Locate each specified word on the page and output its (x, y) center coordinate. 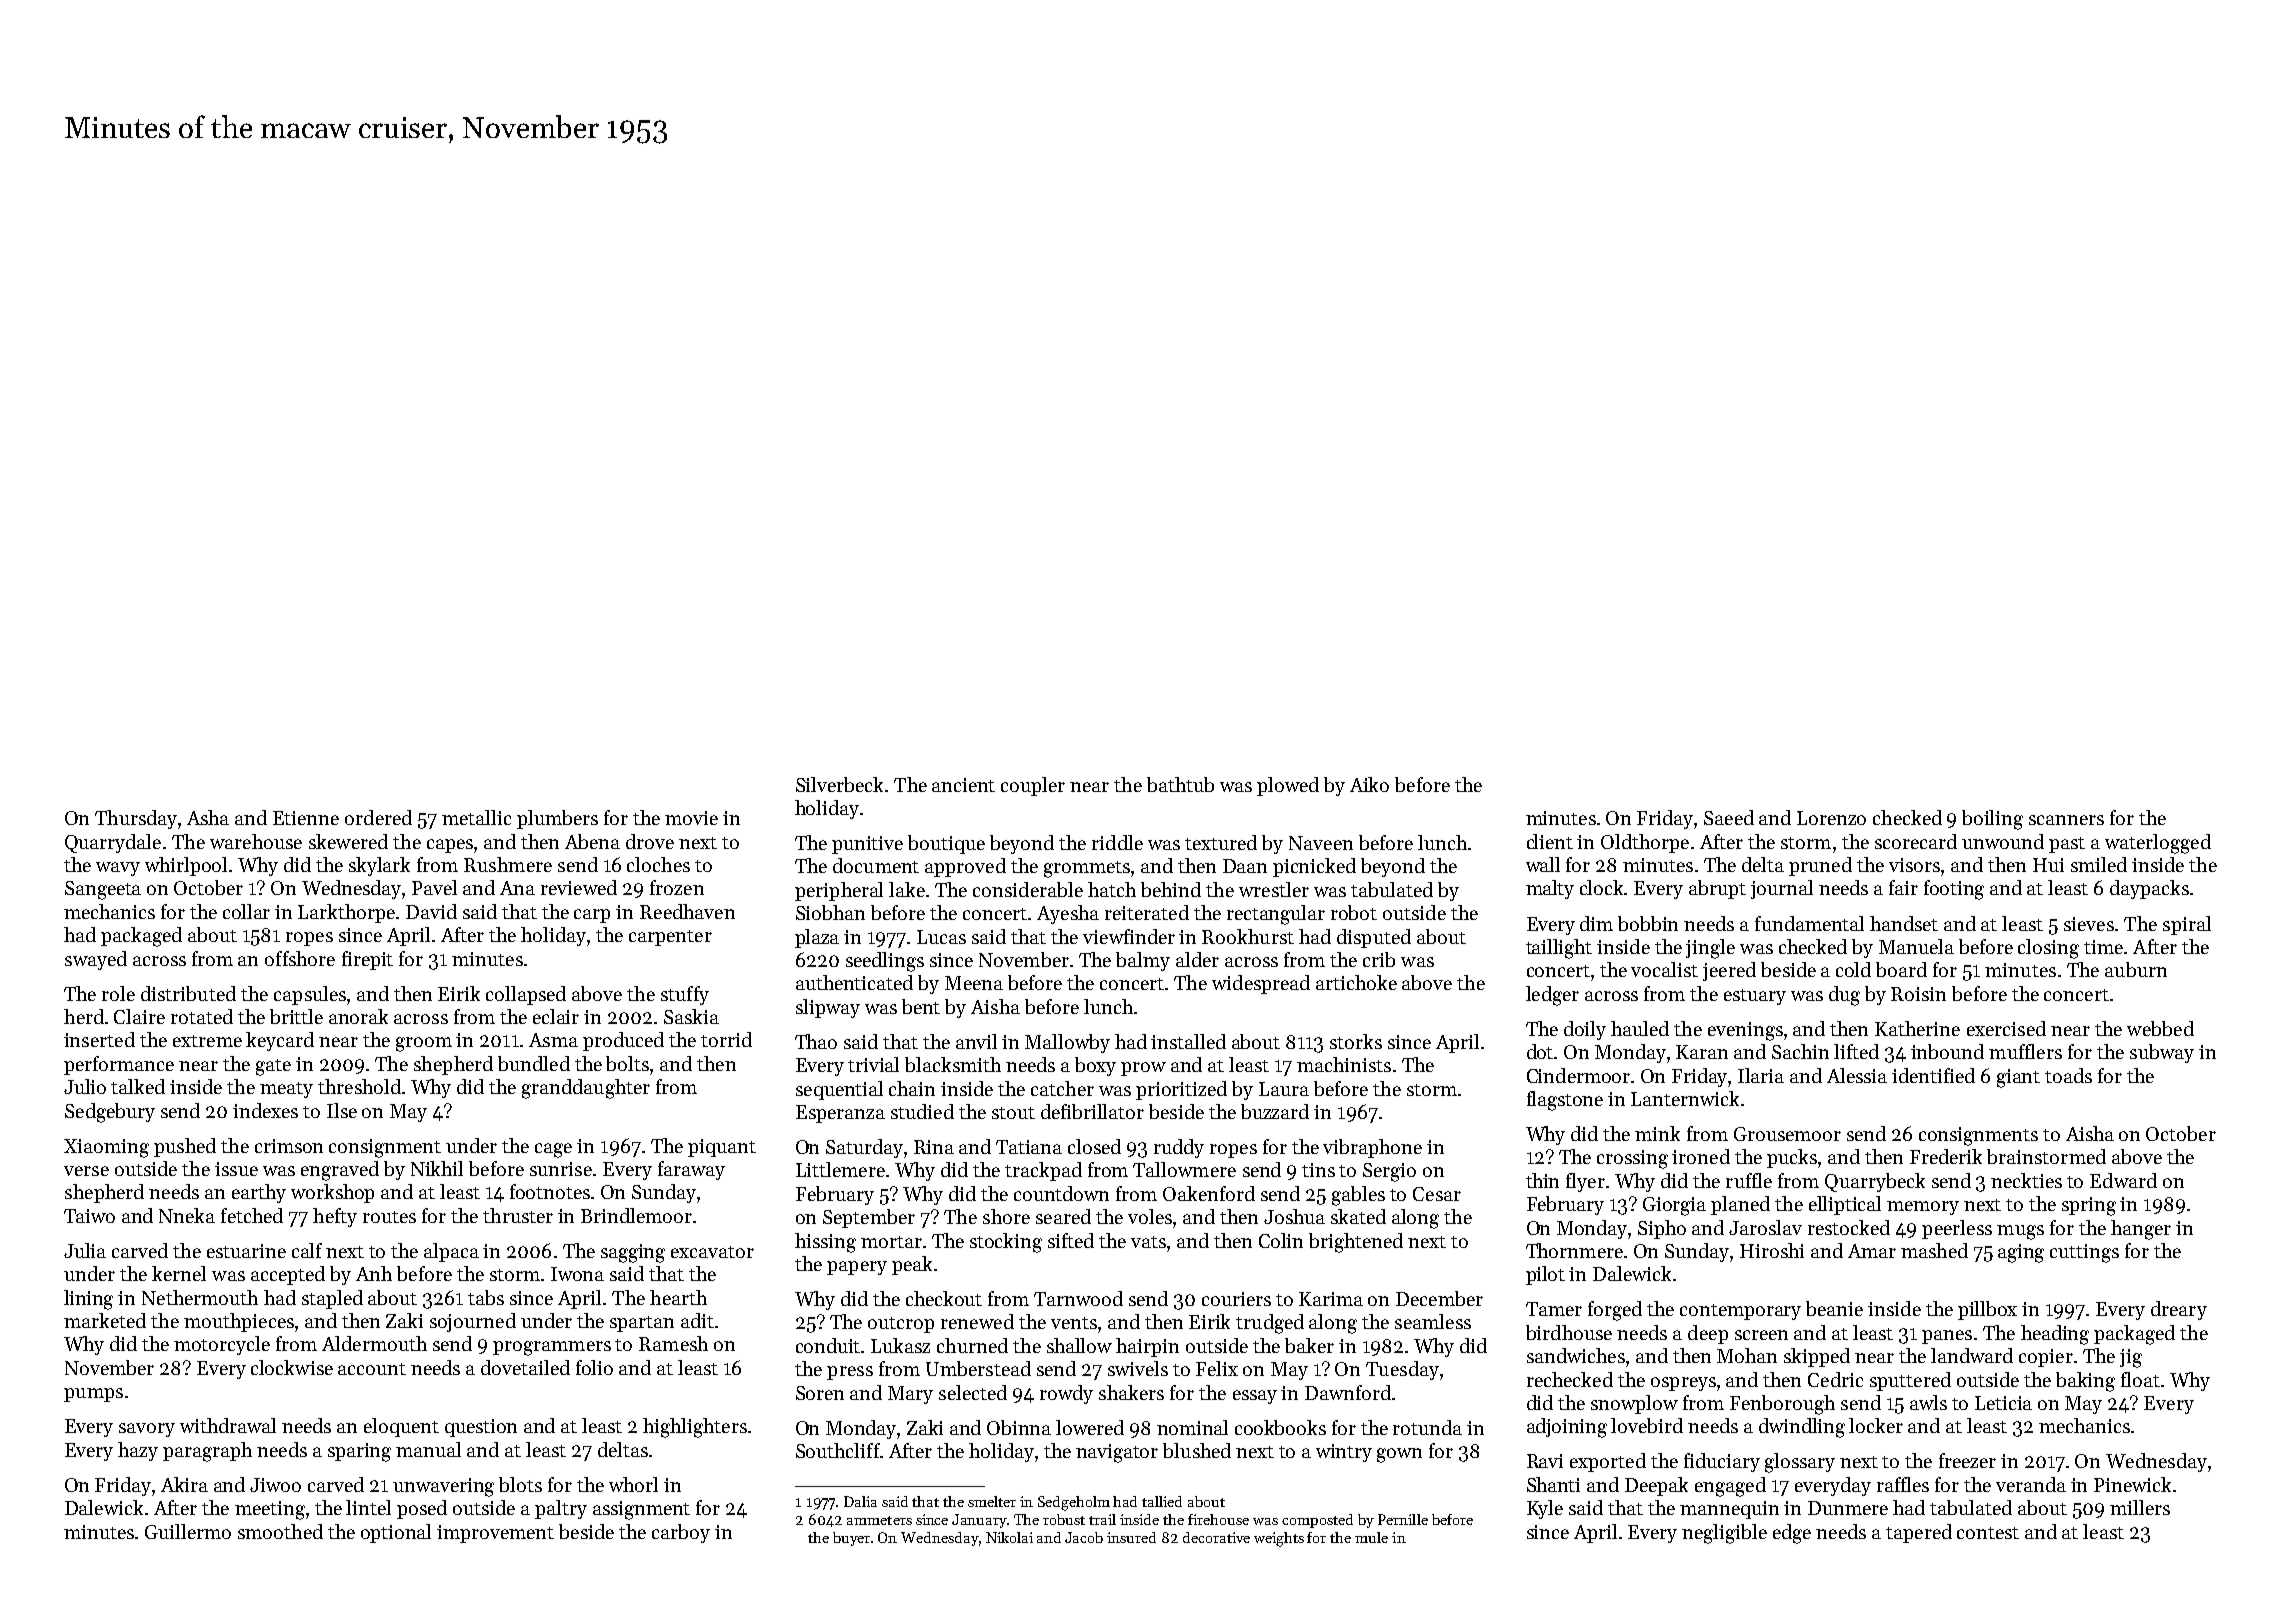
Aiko (1369, 784)
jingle (1710, 949)
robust (1064, 1519)
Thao (816, 1041)
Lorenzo (1831, 818)
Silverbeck (839, 784)
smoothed (280, 1531)
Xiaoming (106, 1148)
